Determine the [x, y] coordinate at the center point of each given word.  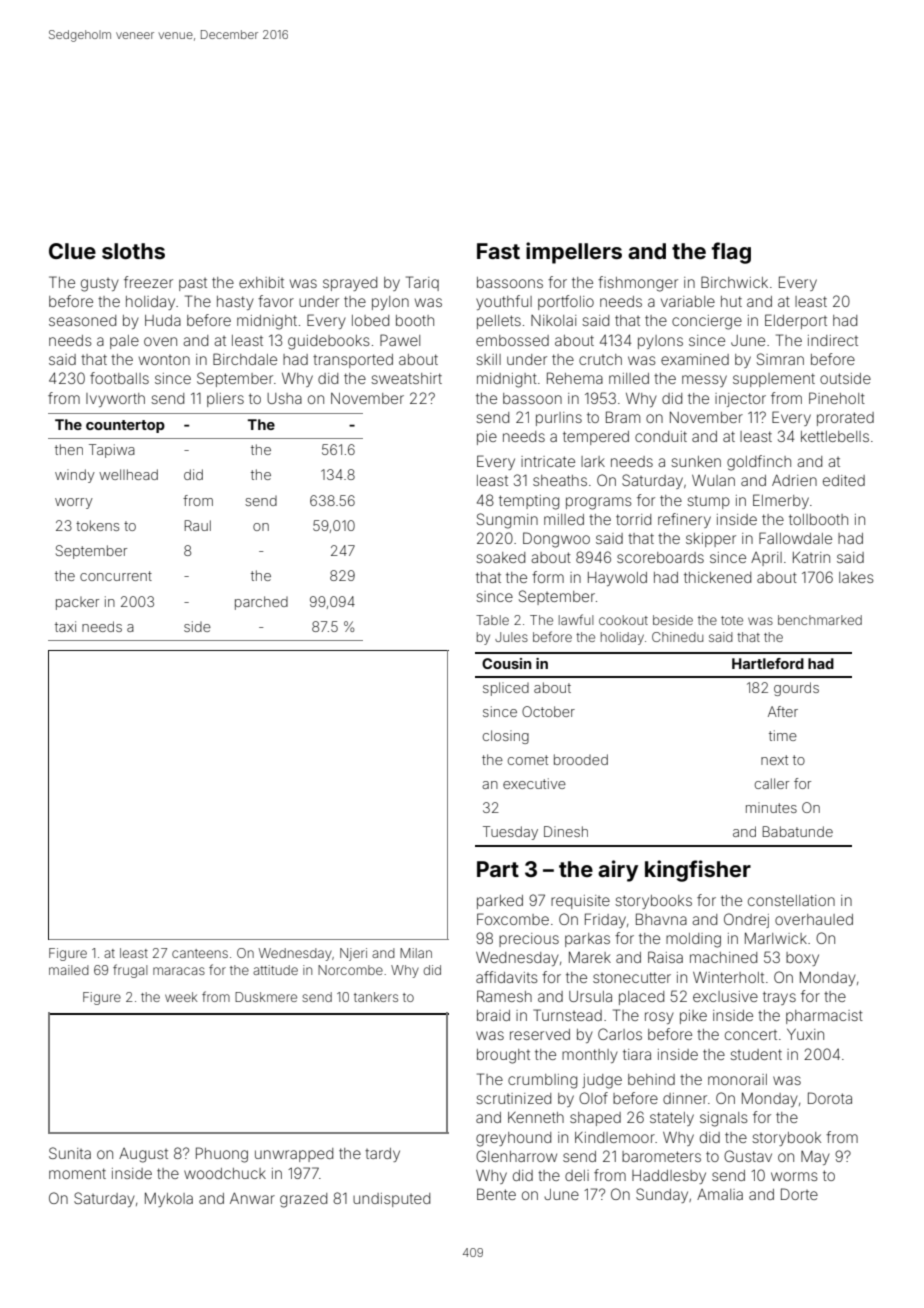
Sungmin [507, 521]
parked [500, 902]
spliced [506, 689]
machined [723, 957]
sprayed [350, 284]
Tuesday [510, 833]
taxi [65, 626]
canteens [200, 953]
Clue [72, 251]
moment [77, 1173]
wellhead [128, 474]
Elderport [796, 321]
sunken [696, 461]
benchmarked [820, 620]
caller [772, 783]
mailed [69, 970]
